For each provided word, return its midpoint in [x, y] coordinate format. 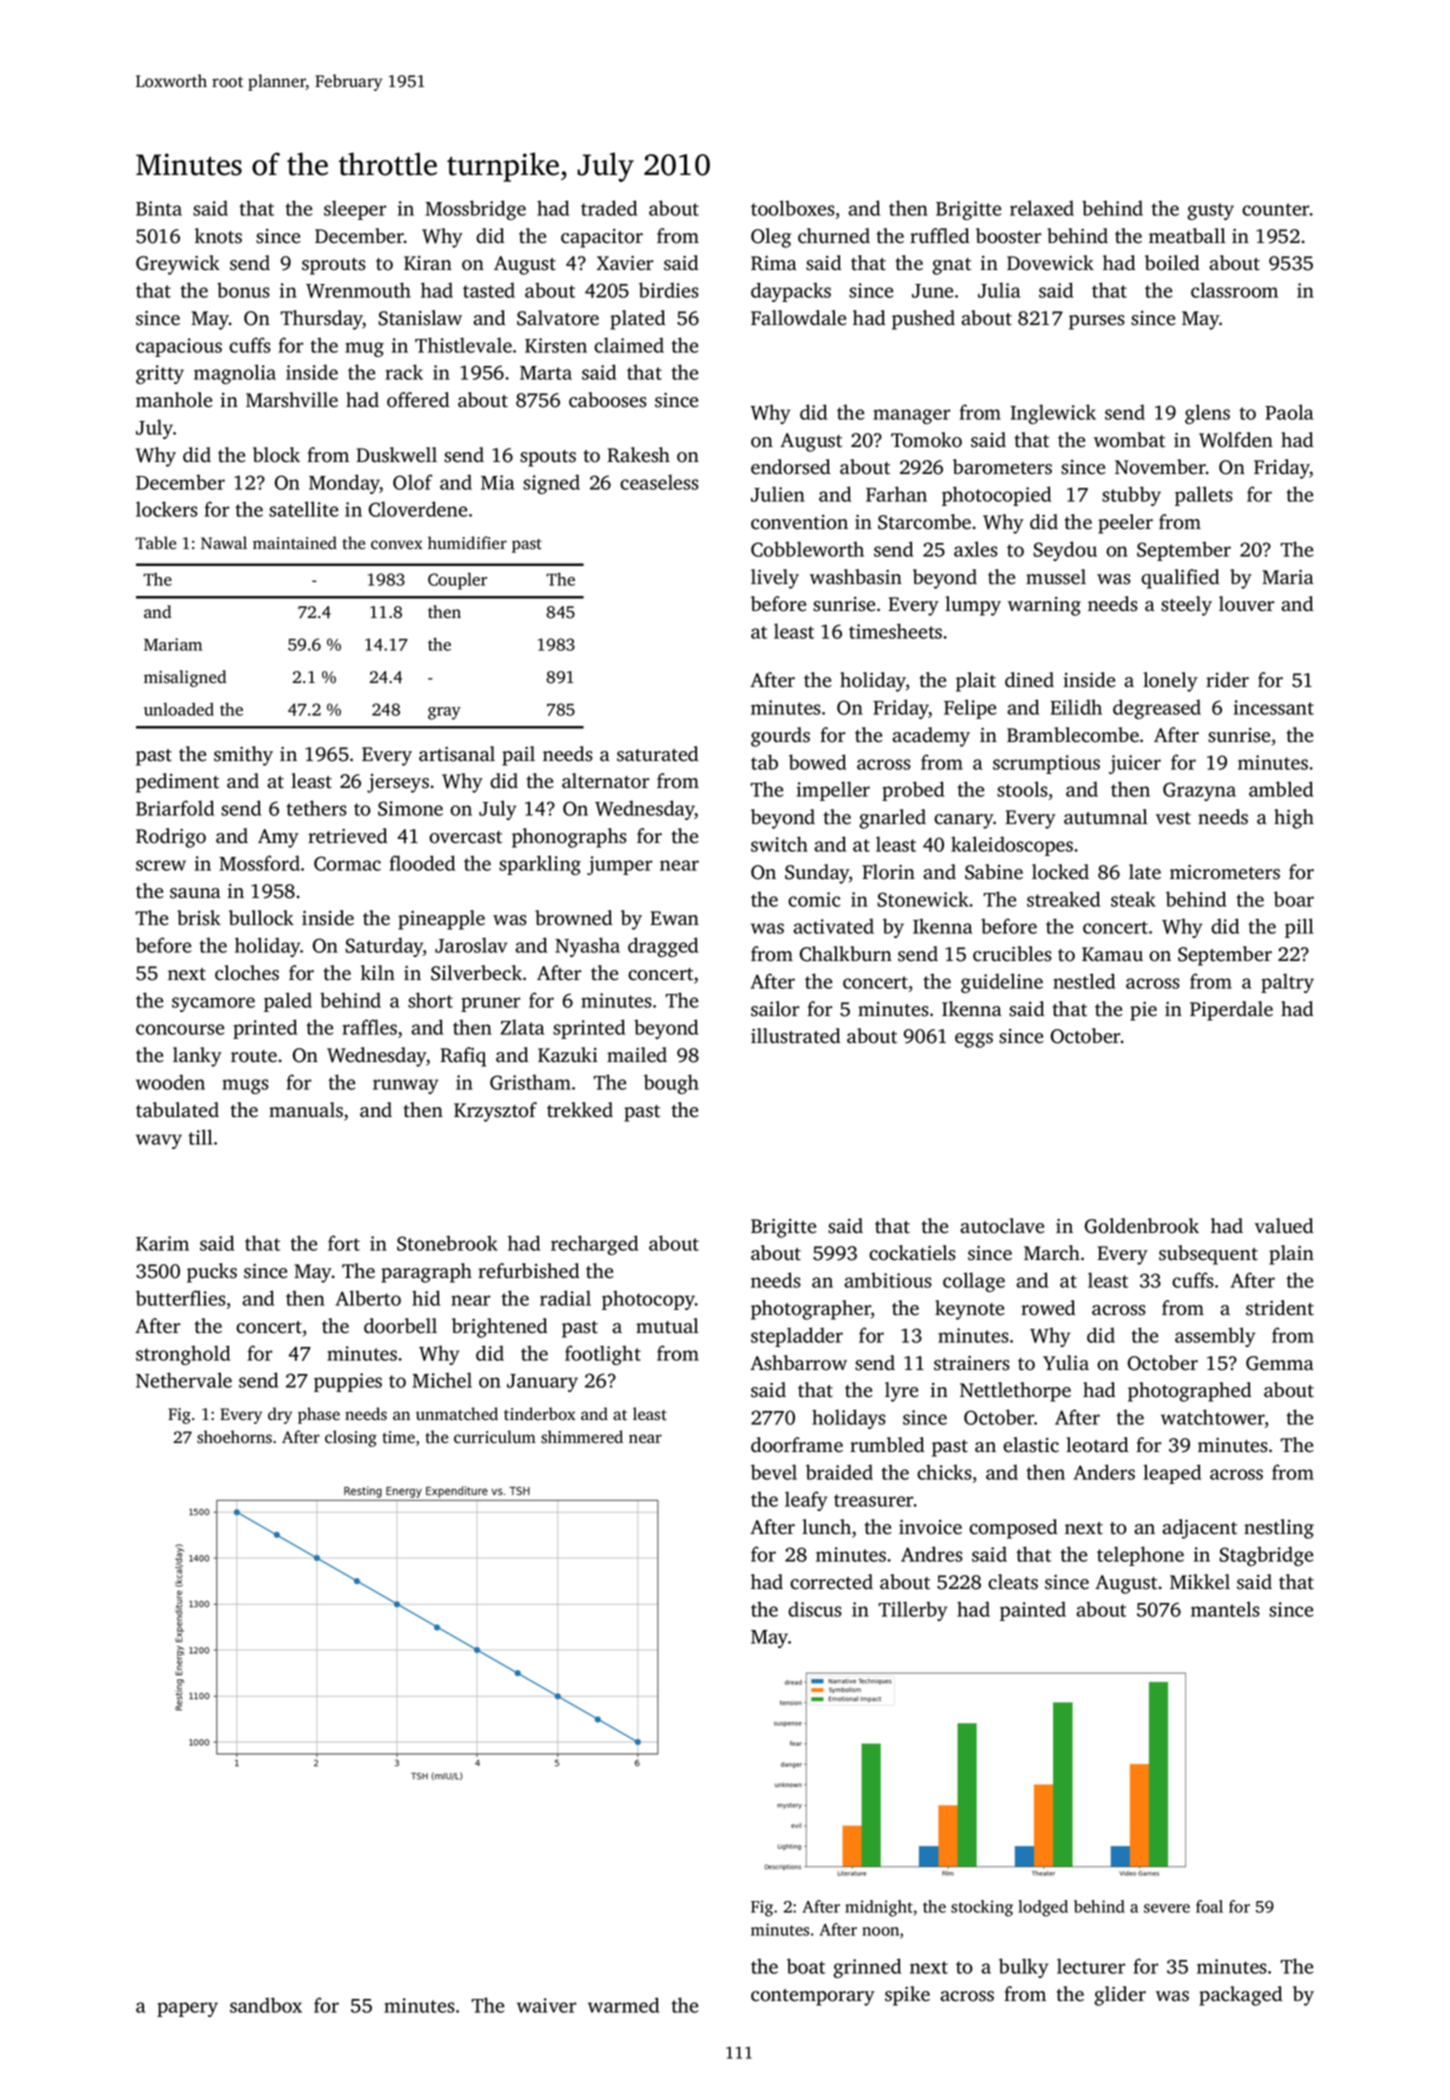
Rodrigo [171, 838]
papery [187, 2009]
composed [1013, 1529]
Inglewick [1053, 414]
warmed [623, 2005]
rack [404, 372]
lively [775, 579]
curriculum [495, 1436]
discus [815, 1609]
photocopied [996, 496]
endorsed [791, 467]
